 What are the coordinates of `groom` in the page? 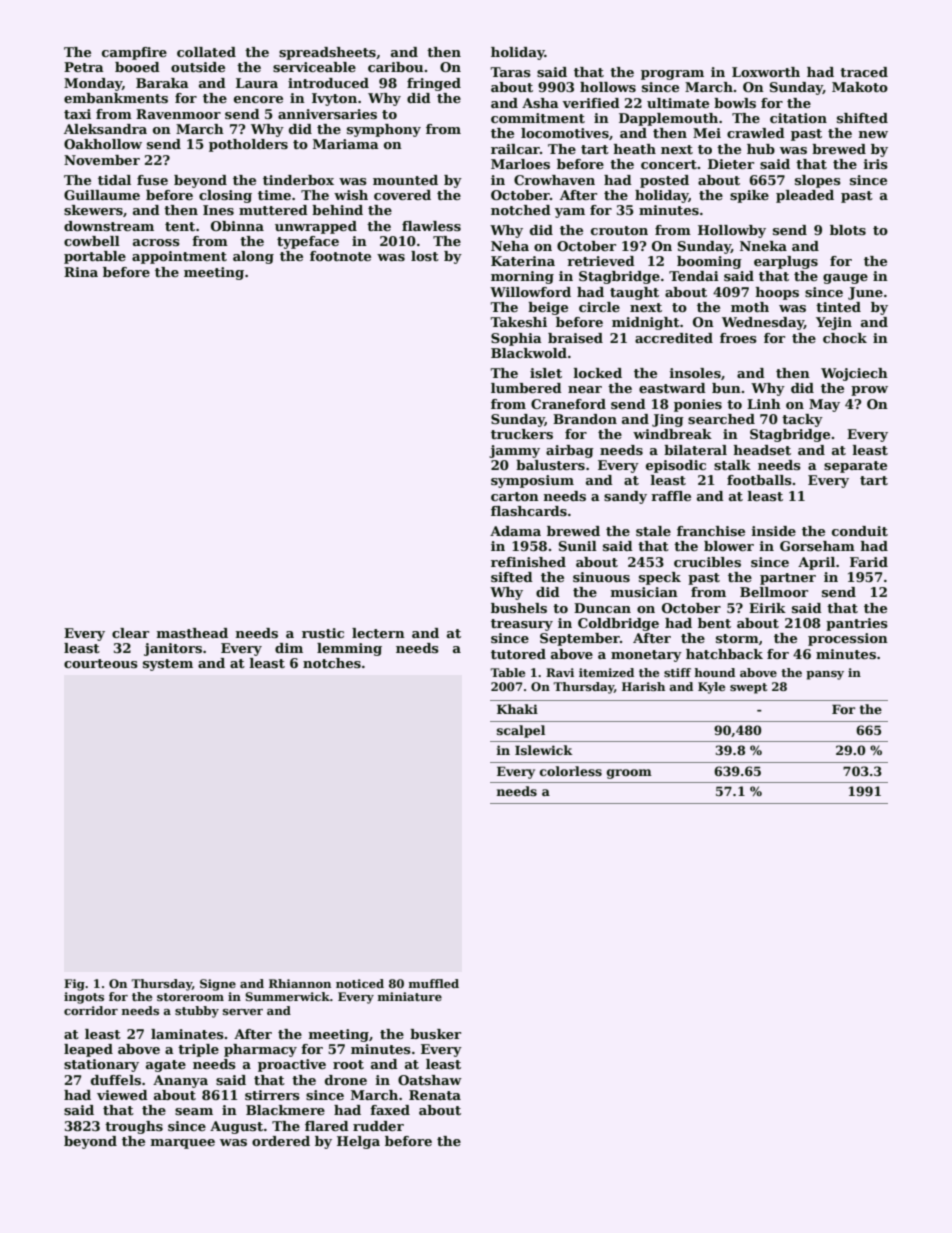 It's located at (629, 774).
